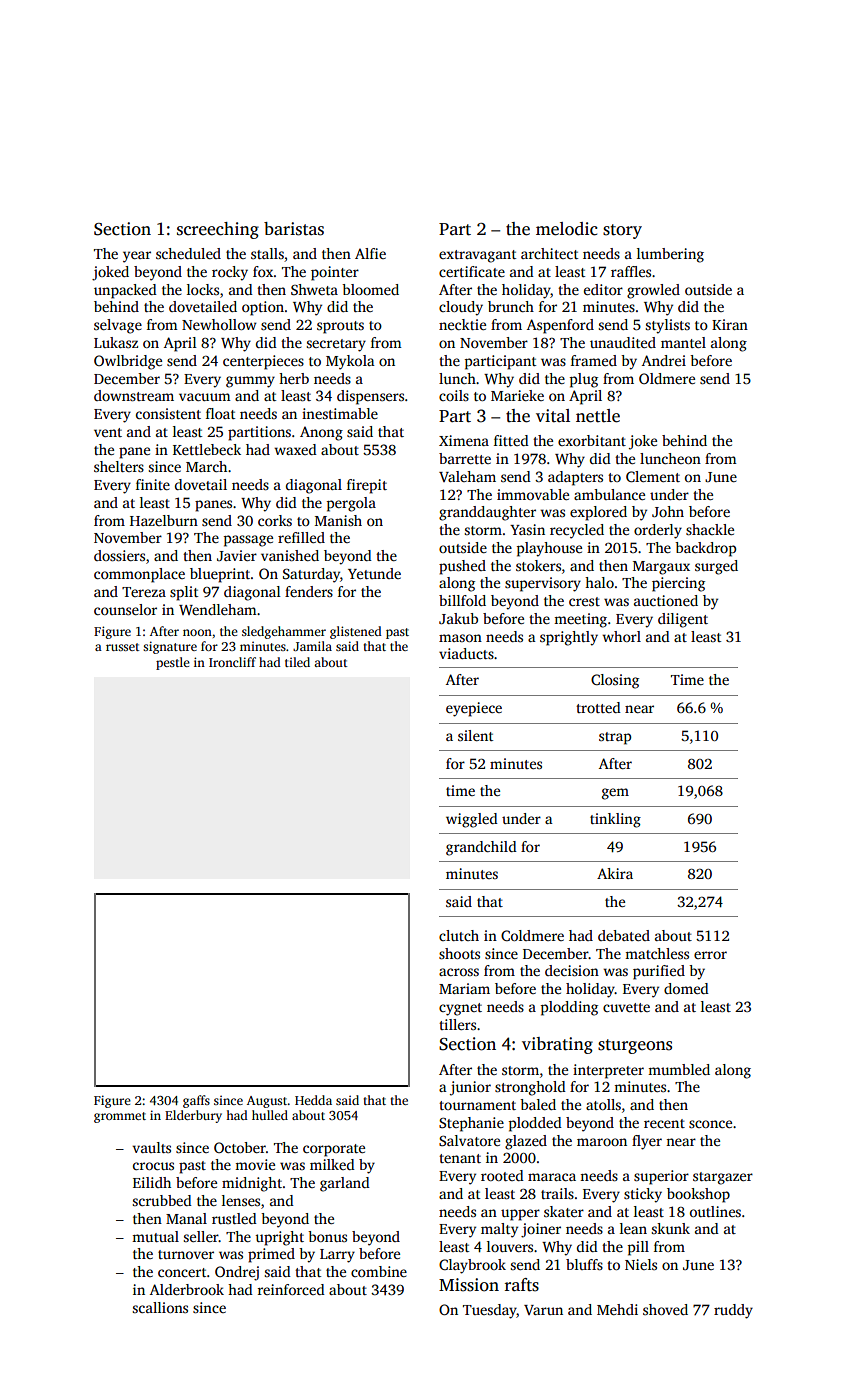 The width and height of the document is (849, 1400). Describe the element at coordinates (615, 738) in the document. I see `strap` at that location.
